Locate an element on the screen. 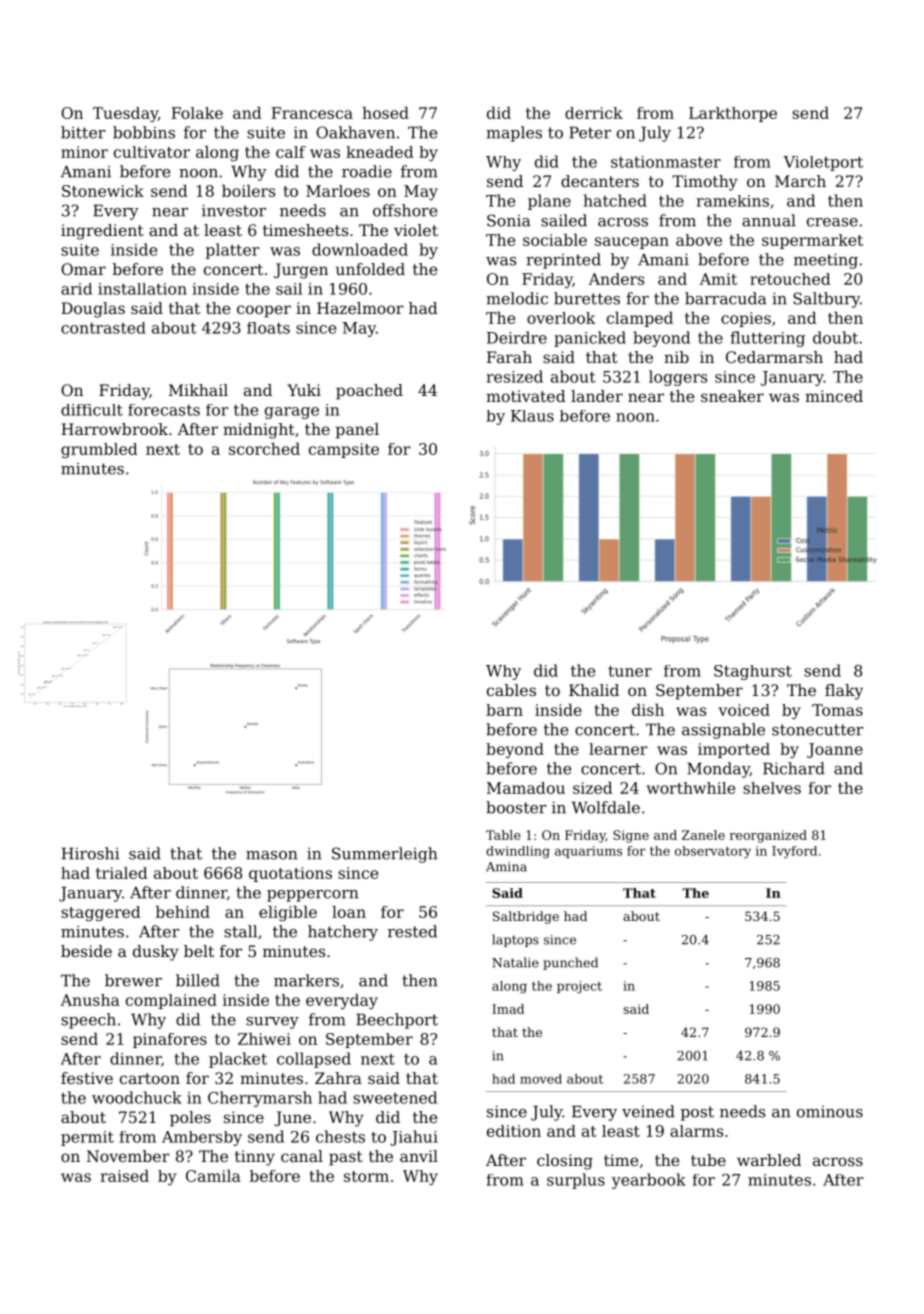  Klaus is located at coordinates (532, 416).
